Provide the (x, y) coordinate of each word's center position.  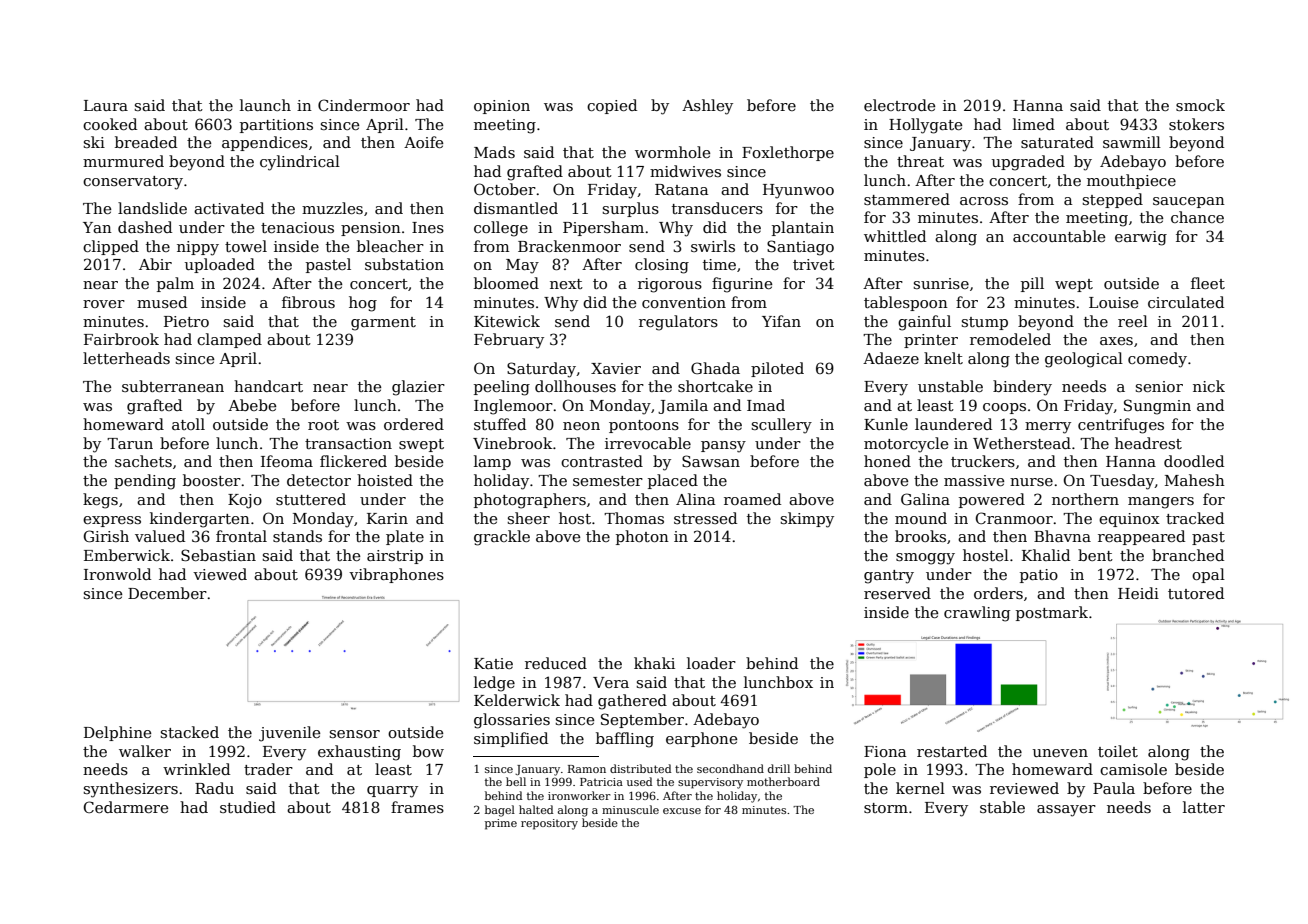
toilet (1118, 751)
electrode (899, 105)
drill (779, 768)
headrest (1148, 443)
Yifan (781, 321)
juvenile (289, 734)
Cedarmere (126, 807)
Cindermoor (364, 105)
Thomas (634, 518)
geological (1084, 360)
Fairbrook (121, 339)
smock (1200, 105)
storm (886, 808)
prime (501, 824)
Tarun (130, 443)
